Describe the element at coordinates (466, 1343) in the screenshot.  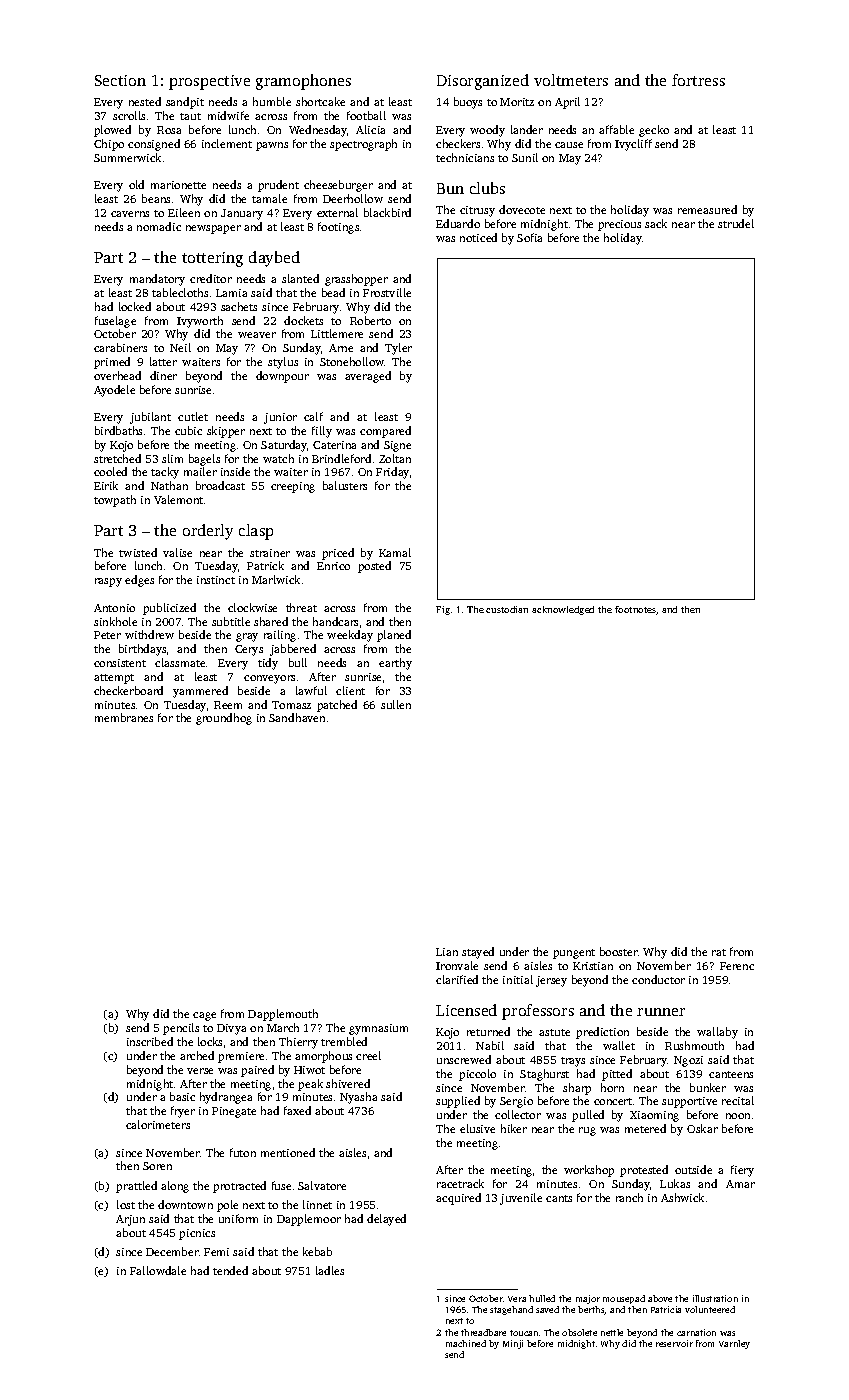
I see `machined` at that location.
